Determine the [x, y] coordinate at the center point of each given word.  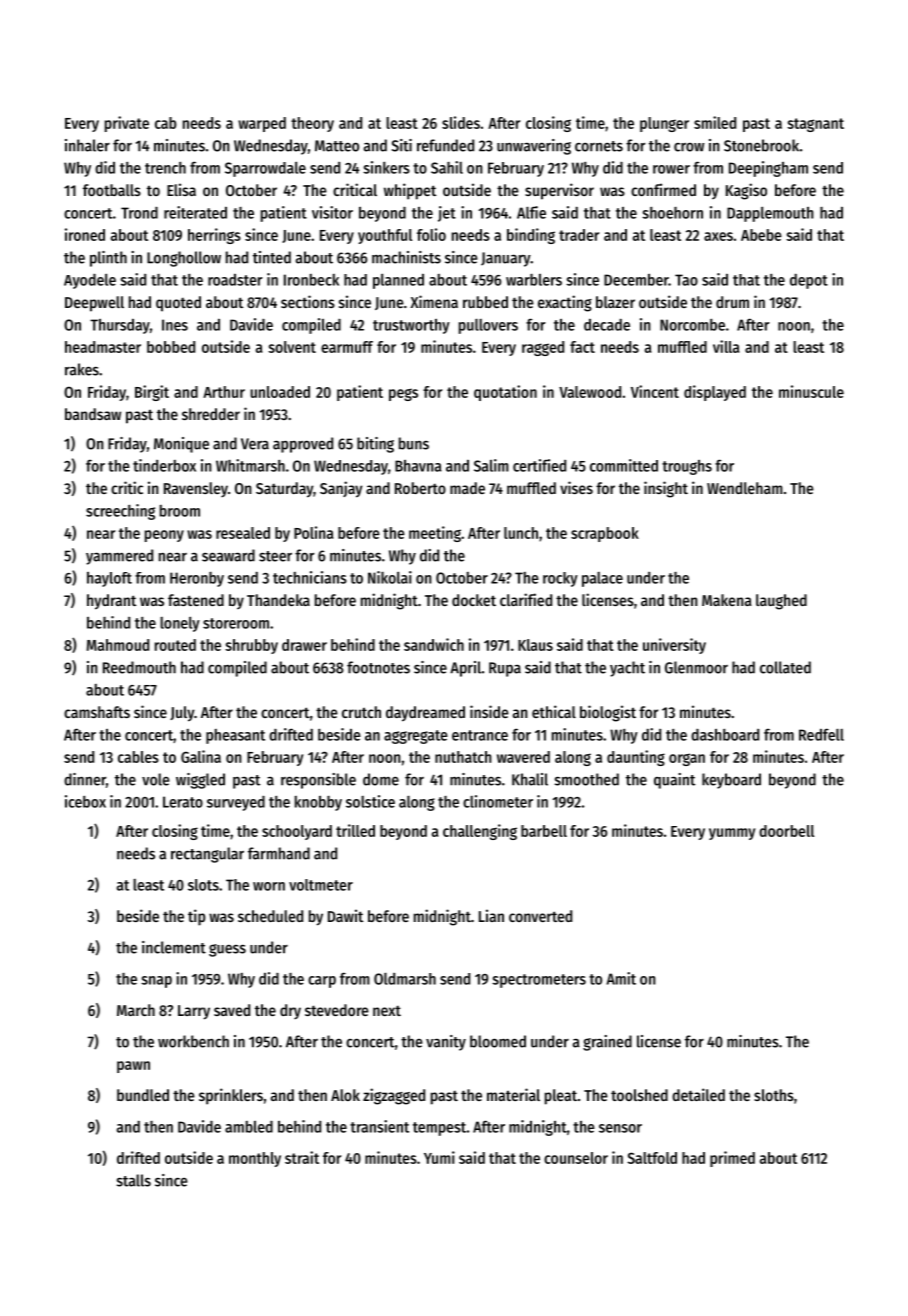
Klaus [535, 645]
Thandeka [278, 600]
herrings [214, 236]
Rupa [505, 669]
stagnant [815, 125]
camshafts [97, 712]
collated [785, 667]
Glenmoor [696, 667]
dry [290, 1011]
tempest [439, 1129]
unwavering [534, 147]
